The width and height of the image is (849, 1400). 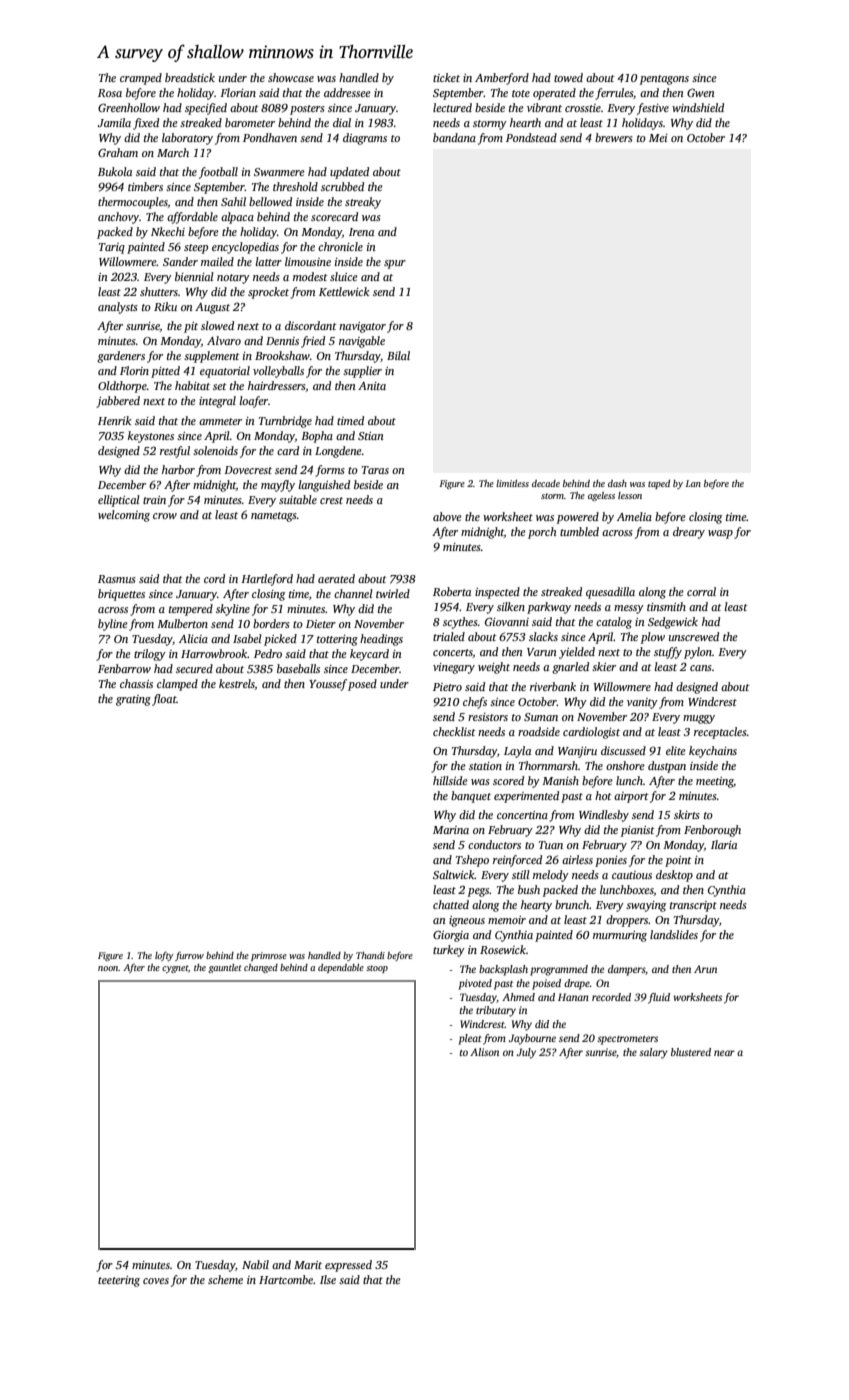 I want to click on ammeter, so click(x=220, y=421).
